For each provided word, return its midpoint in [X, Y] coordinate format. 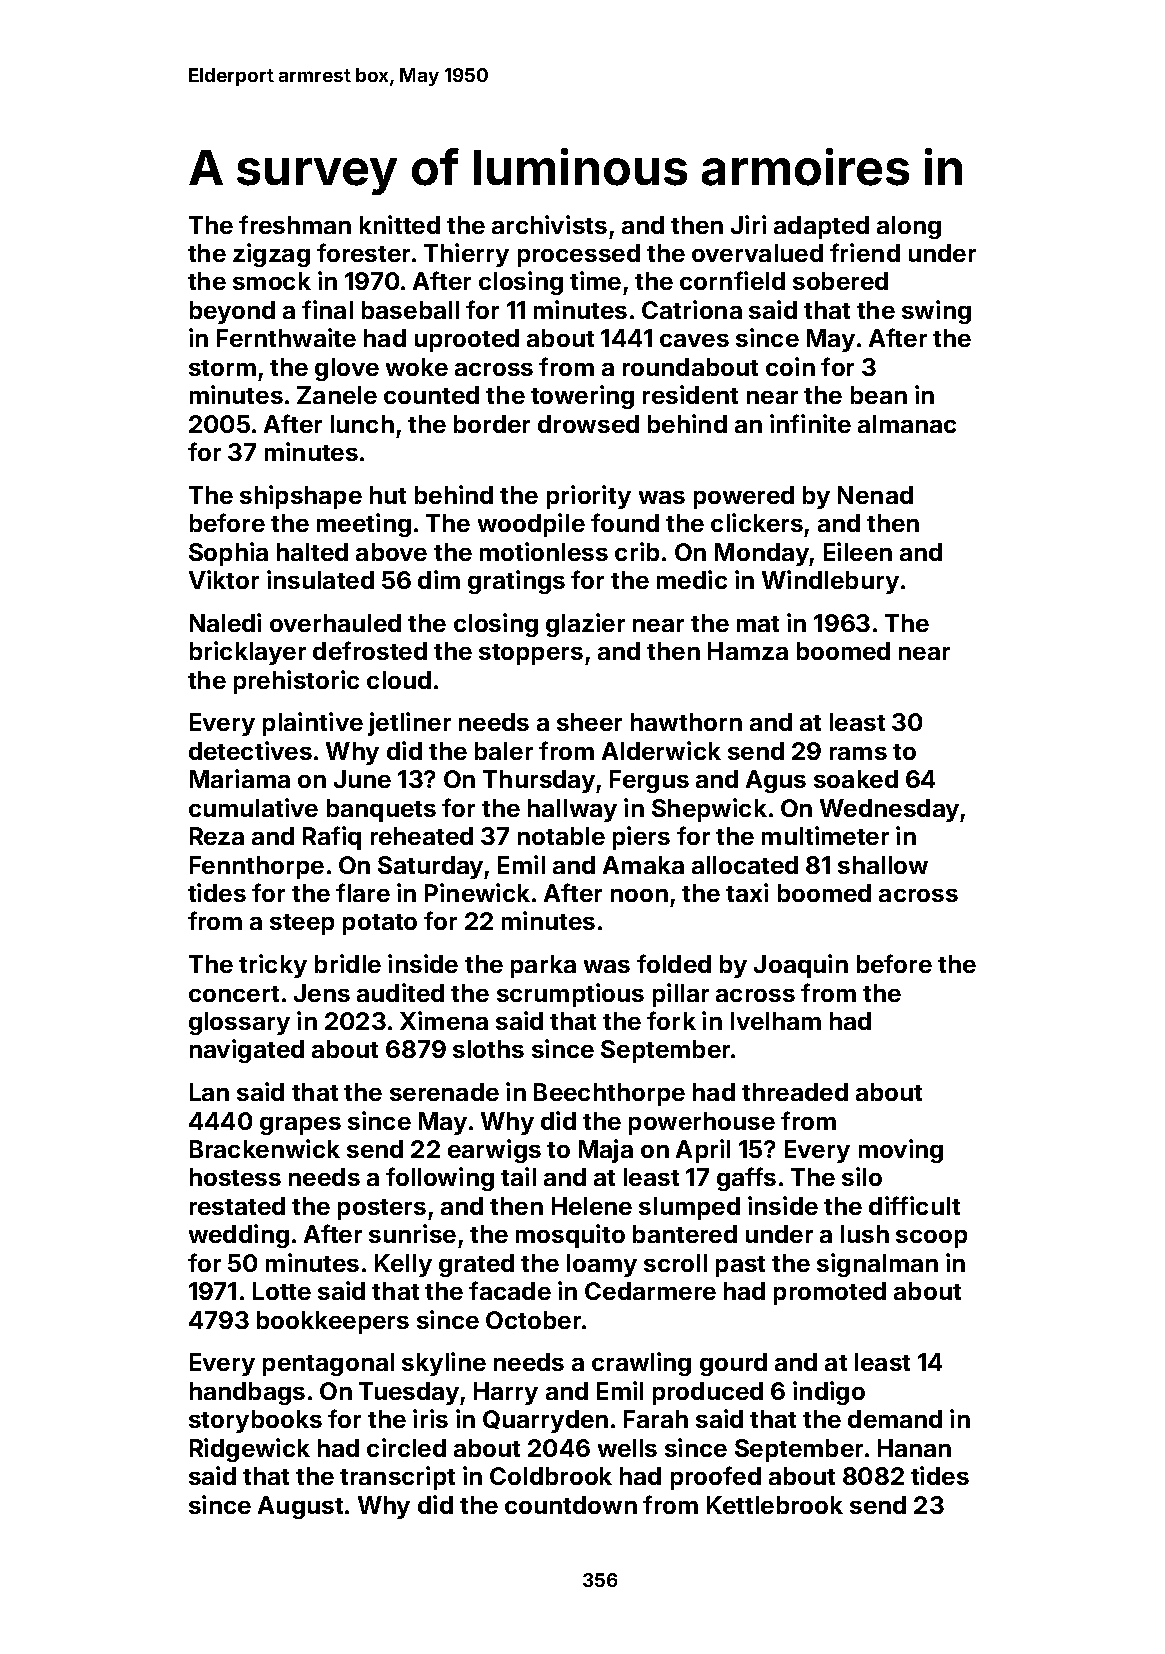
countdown [571, 1505]
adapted [821, 227]
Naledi [225, 622]
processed [579, 255]
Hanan [914, 1448]
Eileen [858, 551]
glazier [585, 625]
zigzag [271, 255]
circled [406, 1447]
